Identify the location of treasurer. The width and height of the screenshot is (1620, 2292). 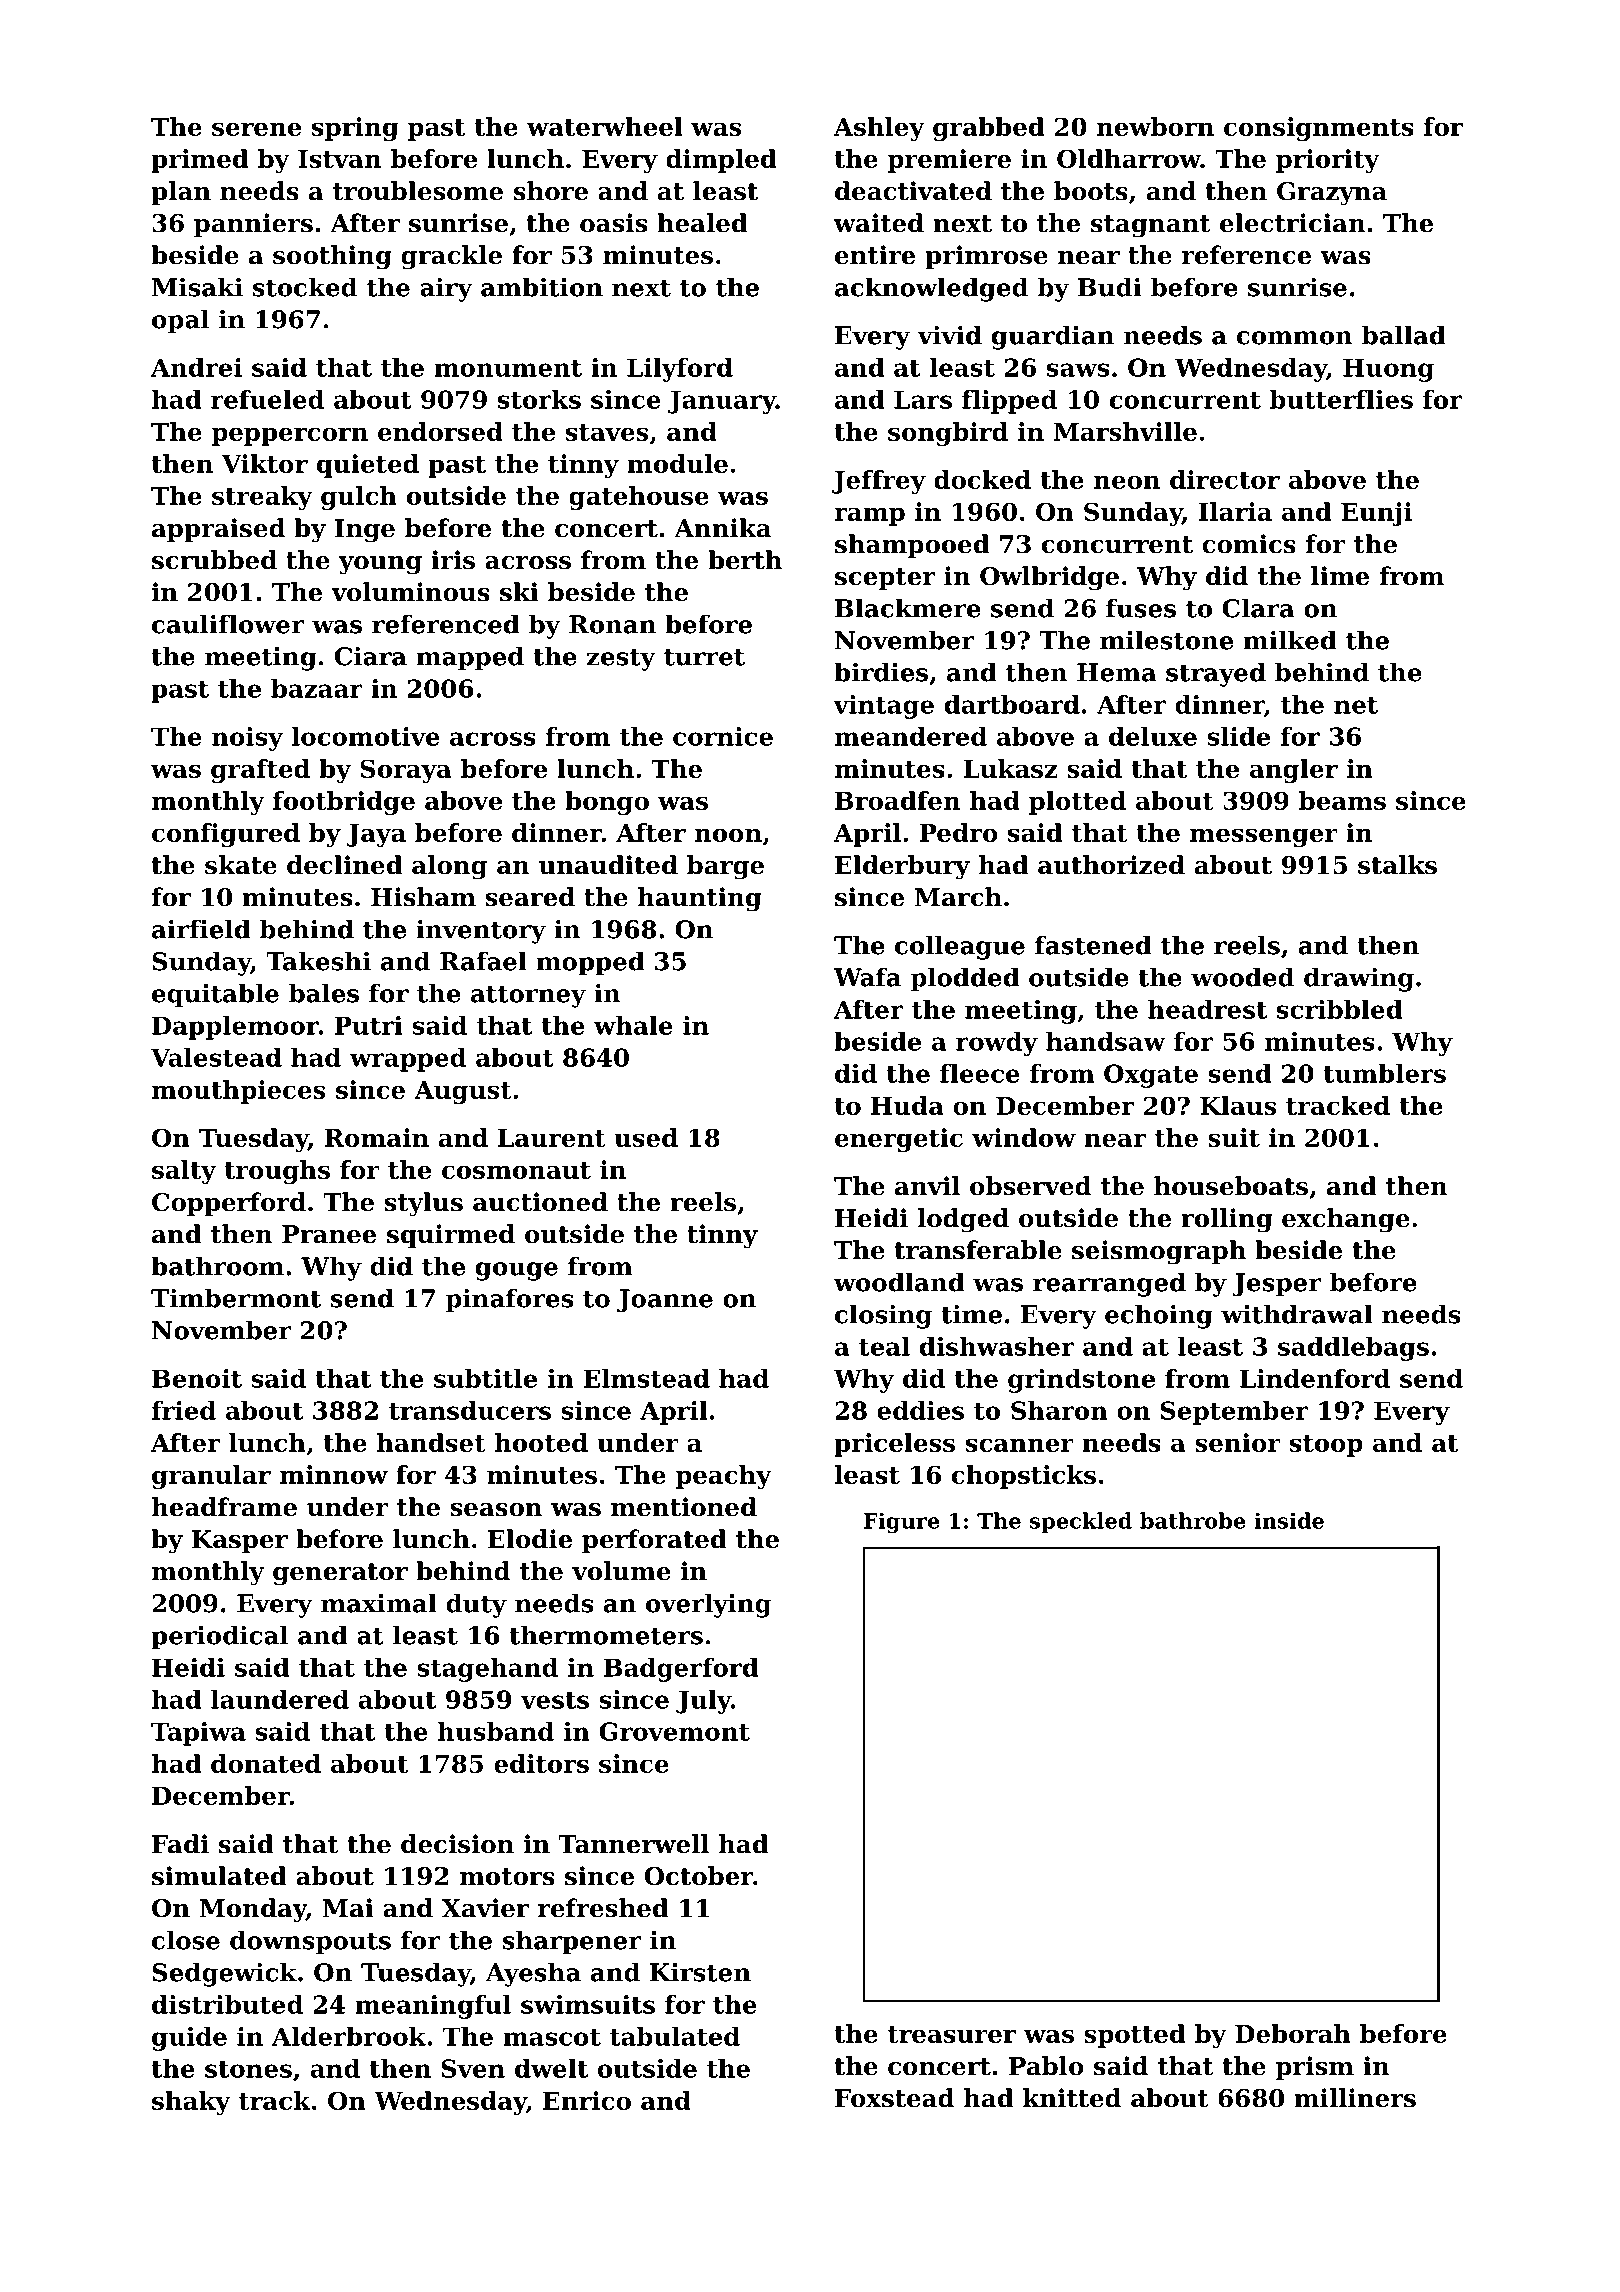
(952, 2034).
